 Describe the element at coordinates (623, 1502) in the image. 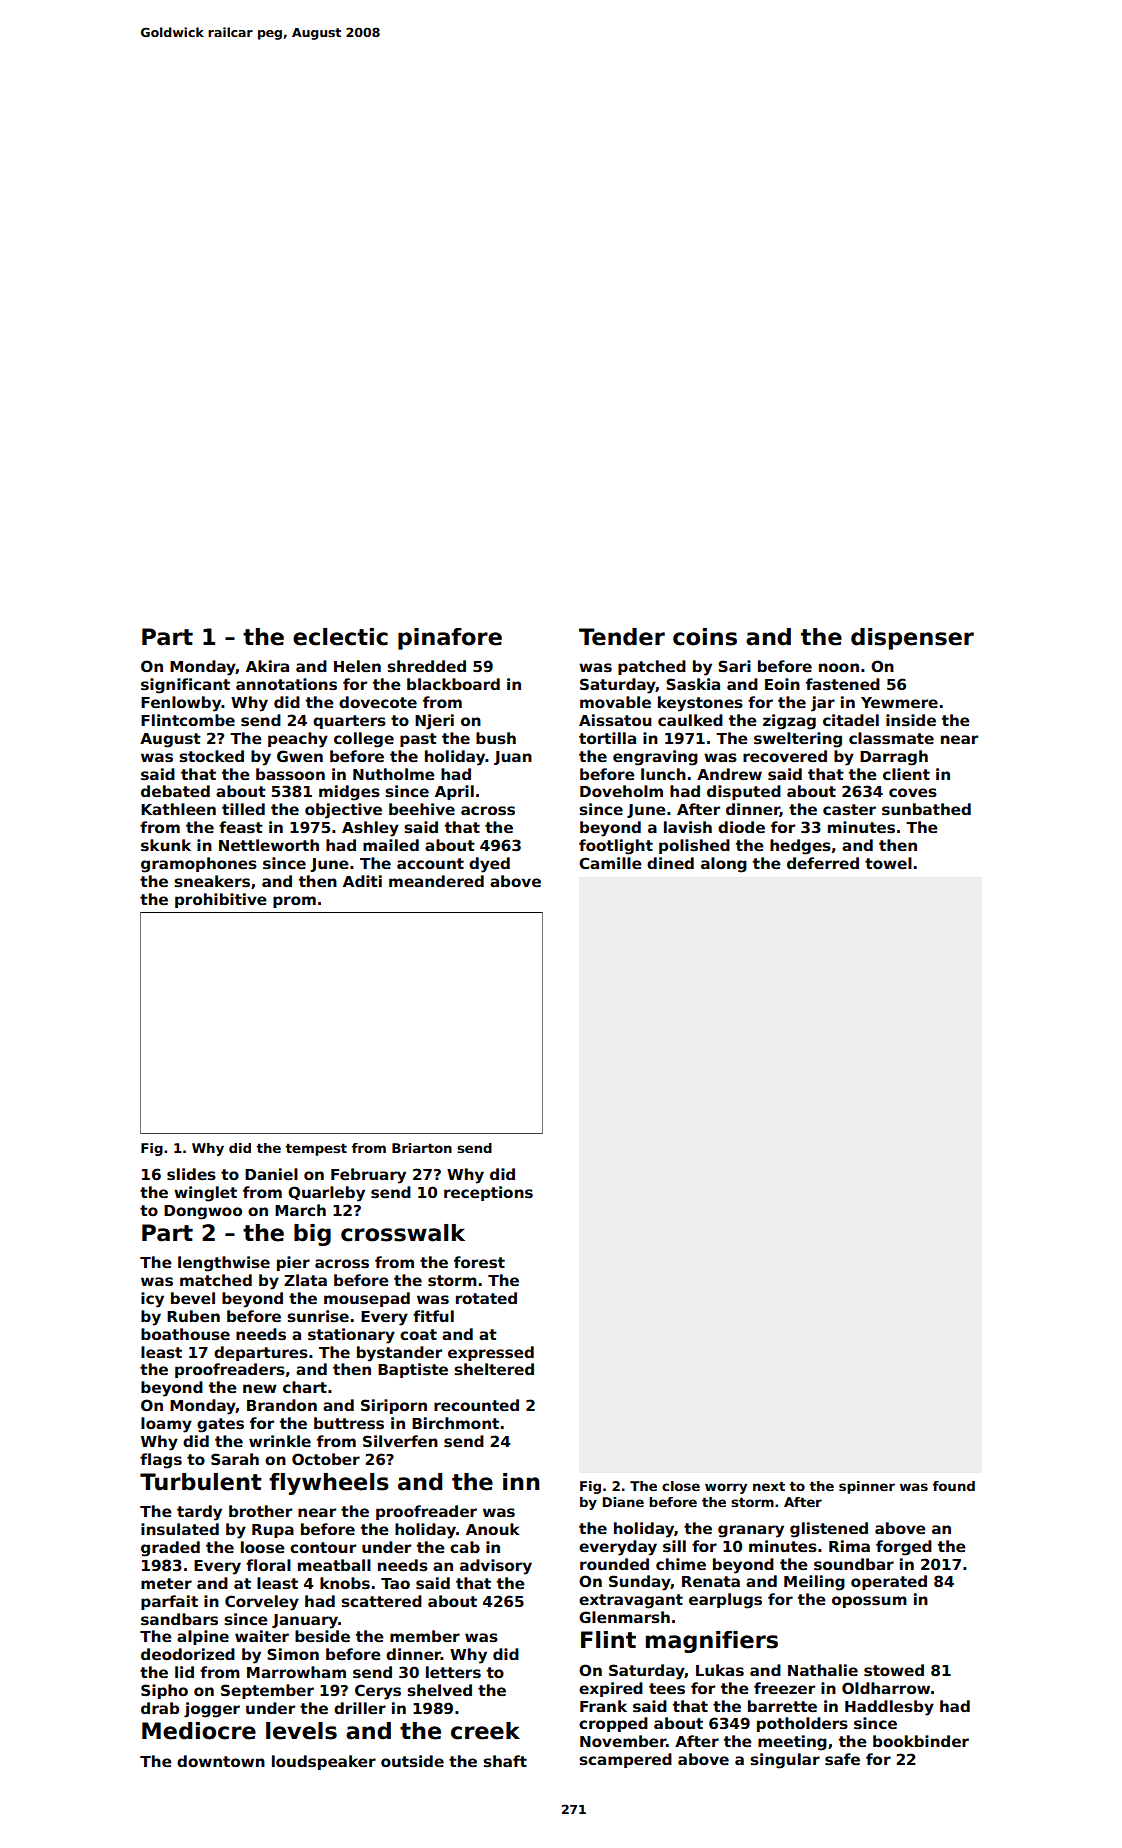

I see `Diane` at that location.
